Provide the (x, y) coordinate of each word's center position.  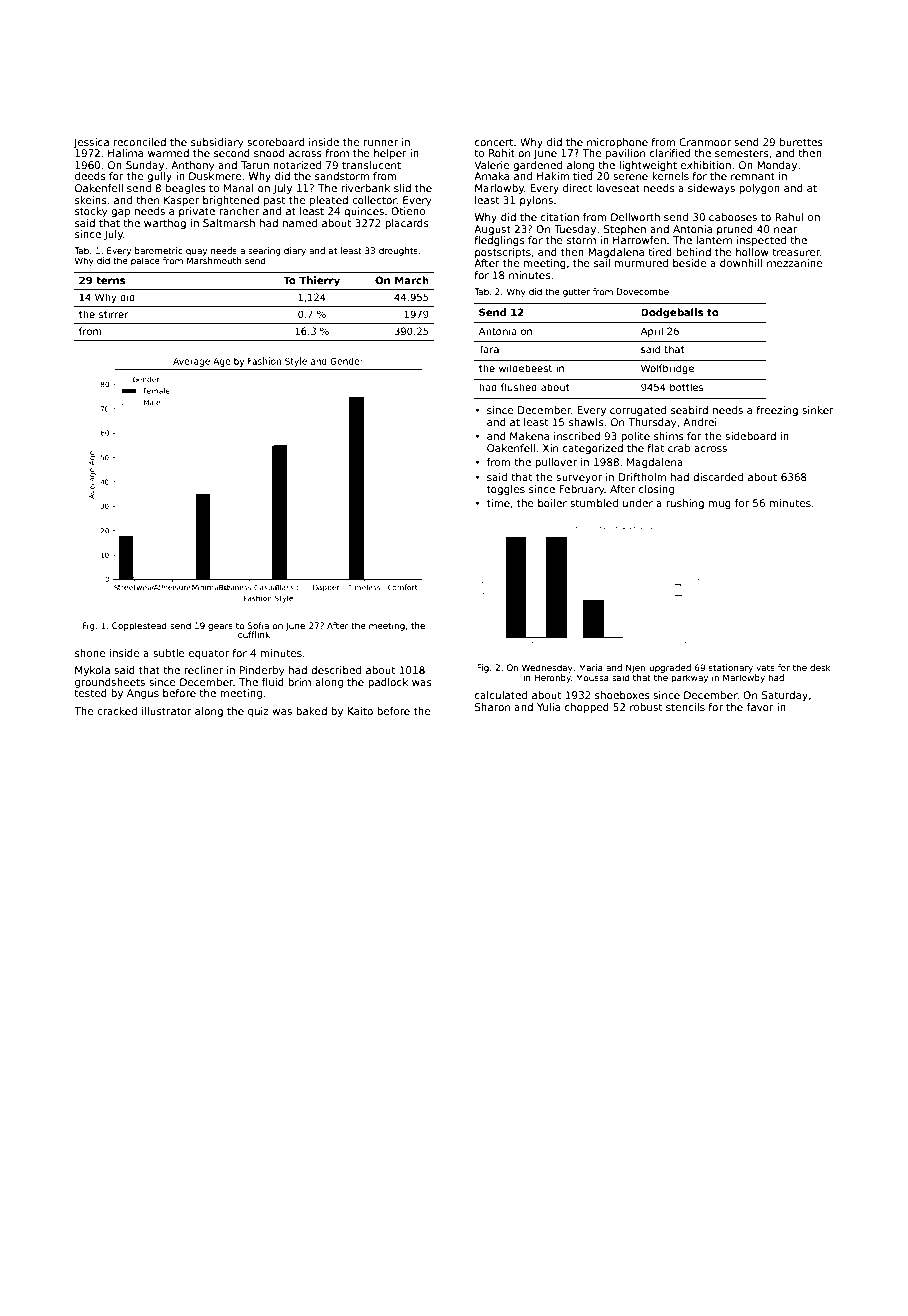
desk (820, 667)
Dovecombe (643, 291)
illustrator (167, 711)
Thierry (319, 281)
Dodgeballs (672, 313)
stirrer (114, 314)
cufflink (254, 634)
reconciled (140, 142)
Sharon (492, 707)
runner (381, 143)
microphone (617, 143)
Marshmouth (214, 260)
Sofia (258, 625)
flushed (519, 387)
